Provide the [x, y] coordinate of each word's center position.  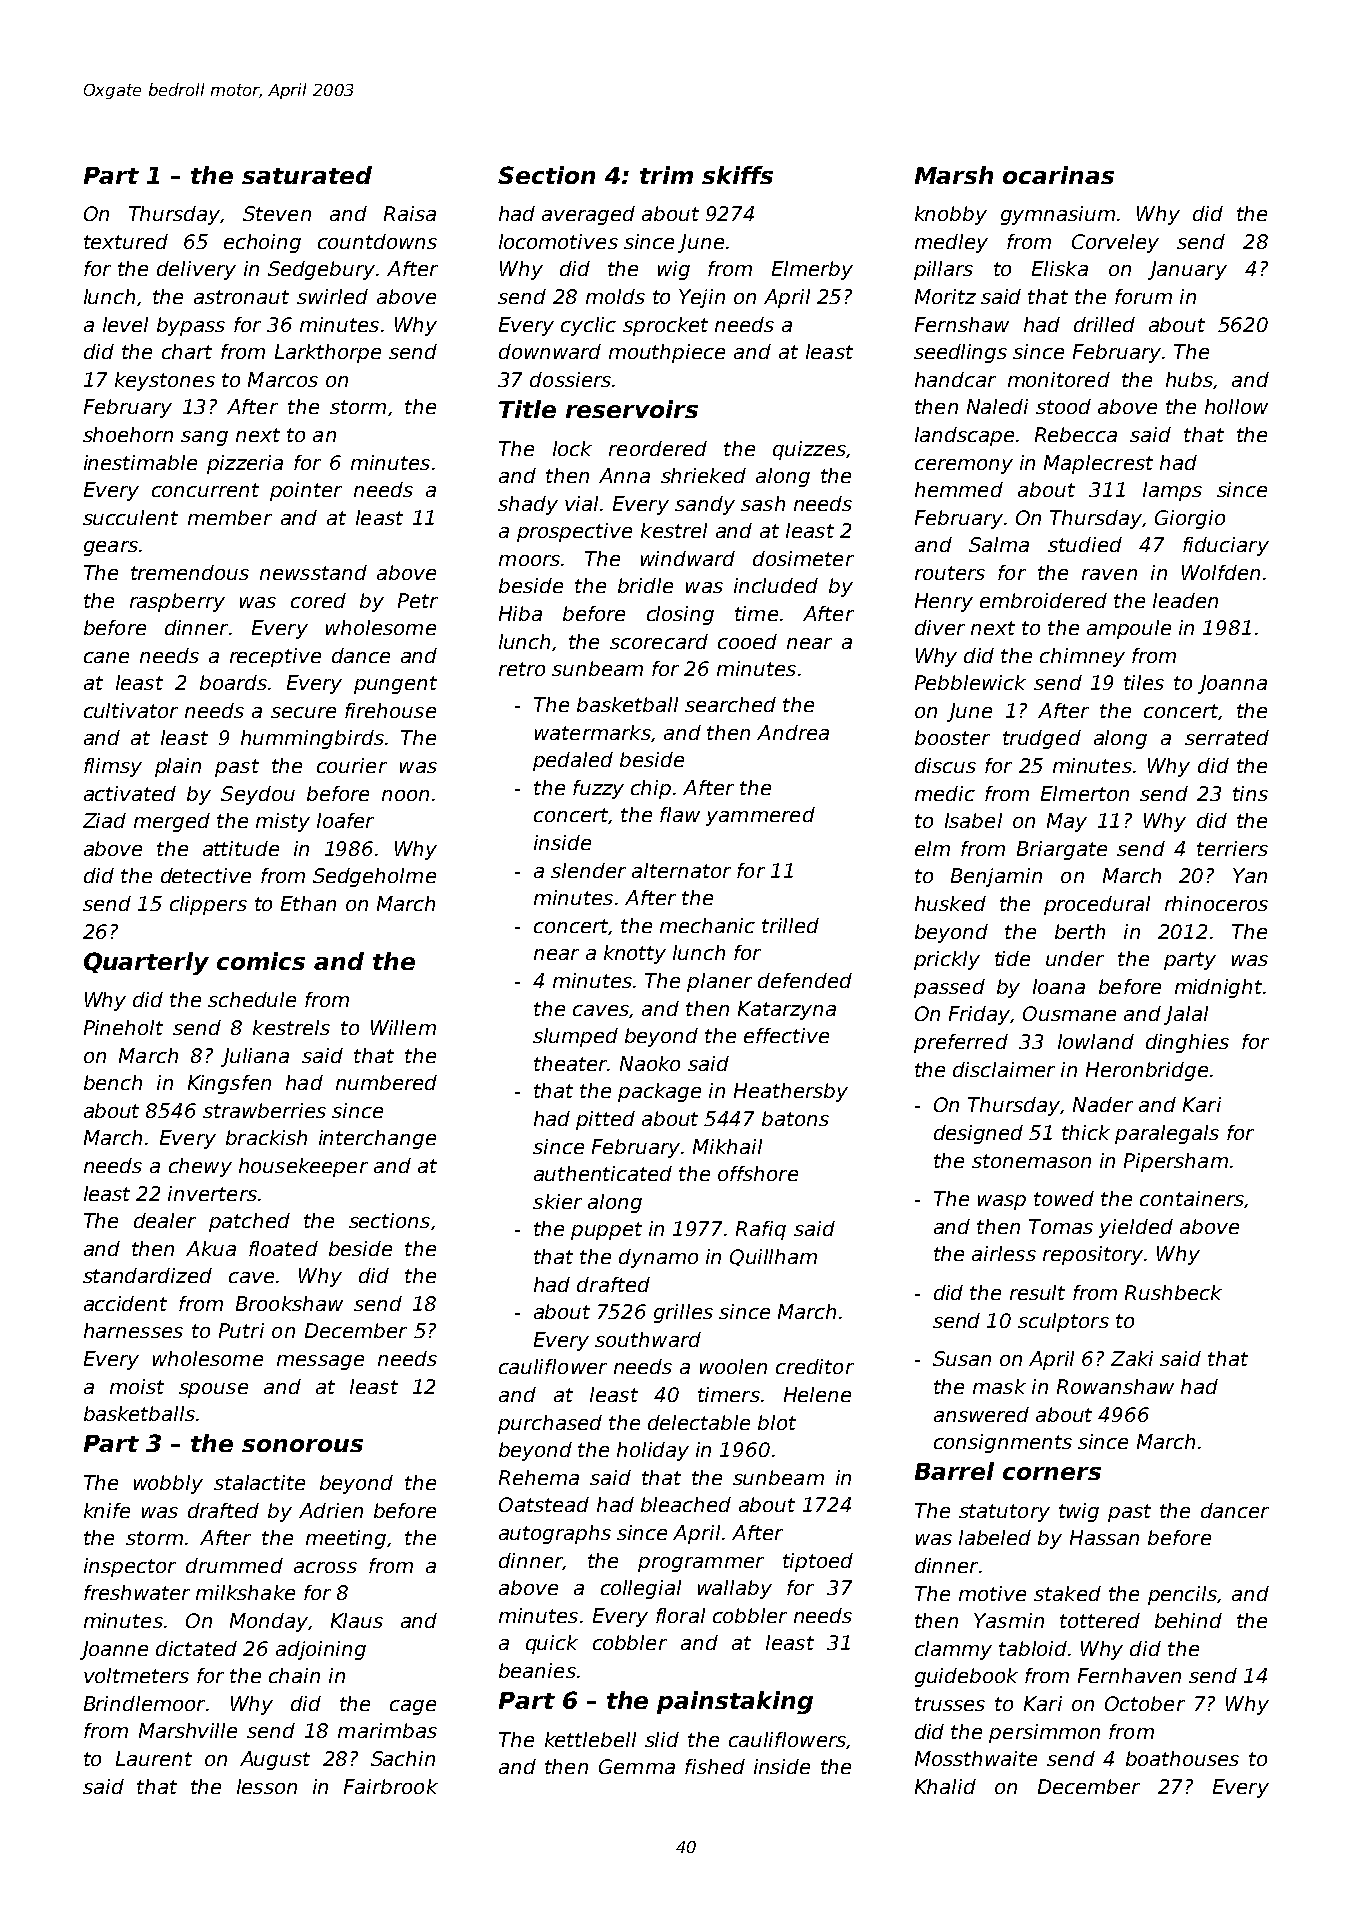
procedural [1097, 905]
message [320, 1362]
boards [233, 682]
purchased [550, 1424]
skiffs [737, 175]
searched [730, 704]
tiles [1144, 682]
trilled [790, 925]
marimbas [387, 1730]
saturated [307, 175]
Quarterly [146, 963]
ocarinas [1058, 175]
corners [1052, 1473]
